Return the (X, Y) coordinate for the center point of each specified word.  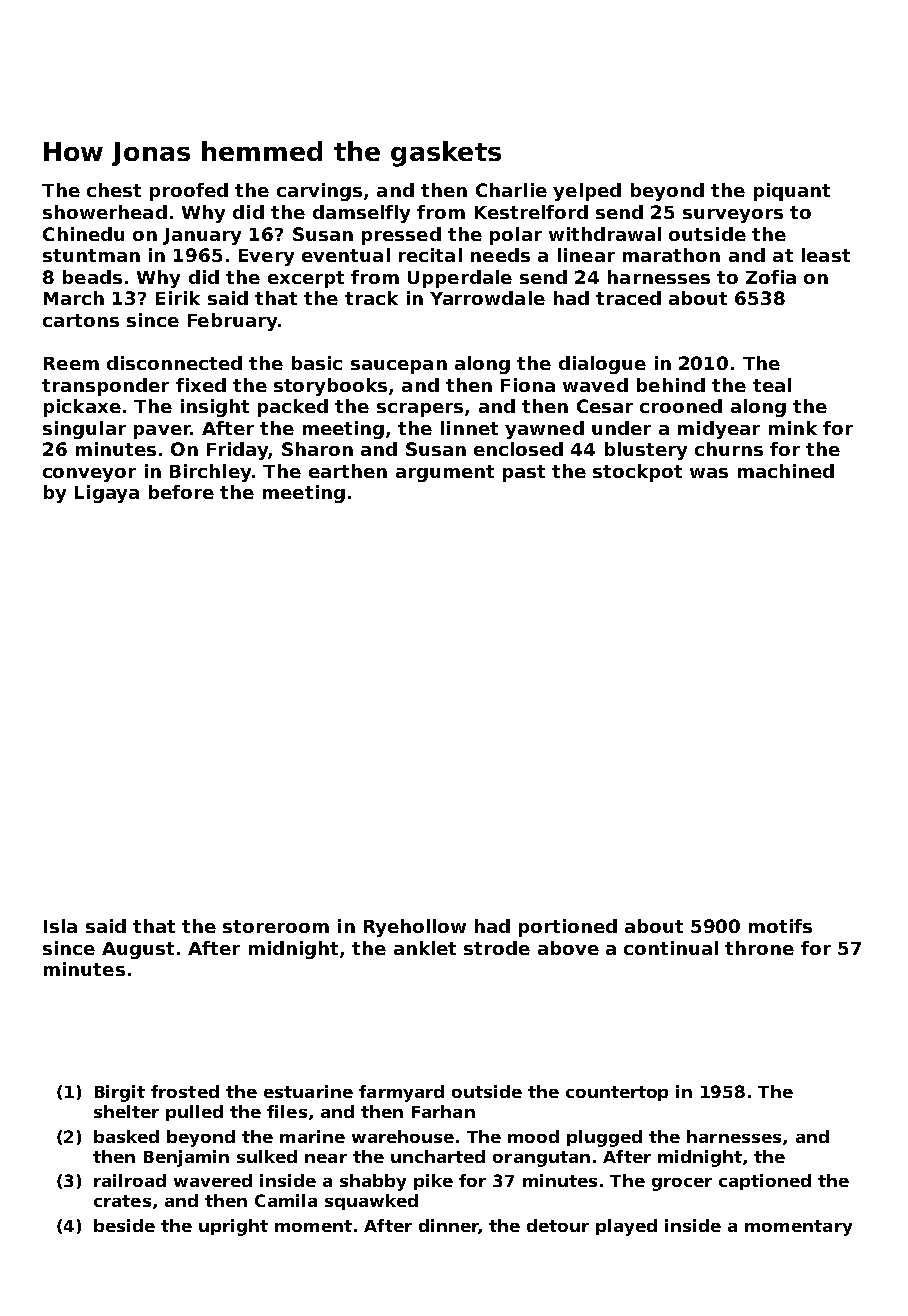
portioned (568, 928)
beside (124, 1225)
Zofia (771, 277)
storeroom (276, 926)
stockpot (637, 473)
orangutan (541, 1159)
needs (500, 255)
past (524, 473)
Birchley (210, 473)
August (138, 950)
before (181, 492)
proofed (189, 192)
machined (786, 471)
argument (445, 473)
